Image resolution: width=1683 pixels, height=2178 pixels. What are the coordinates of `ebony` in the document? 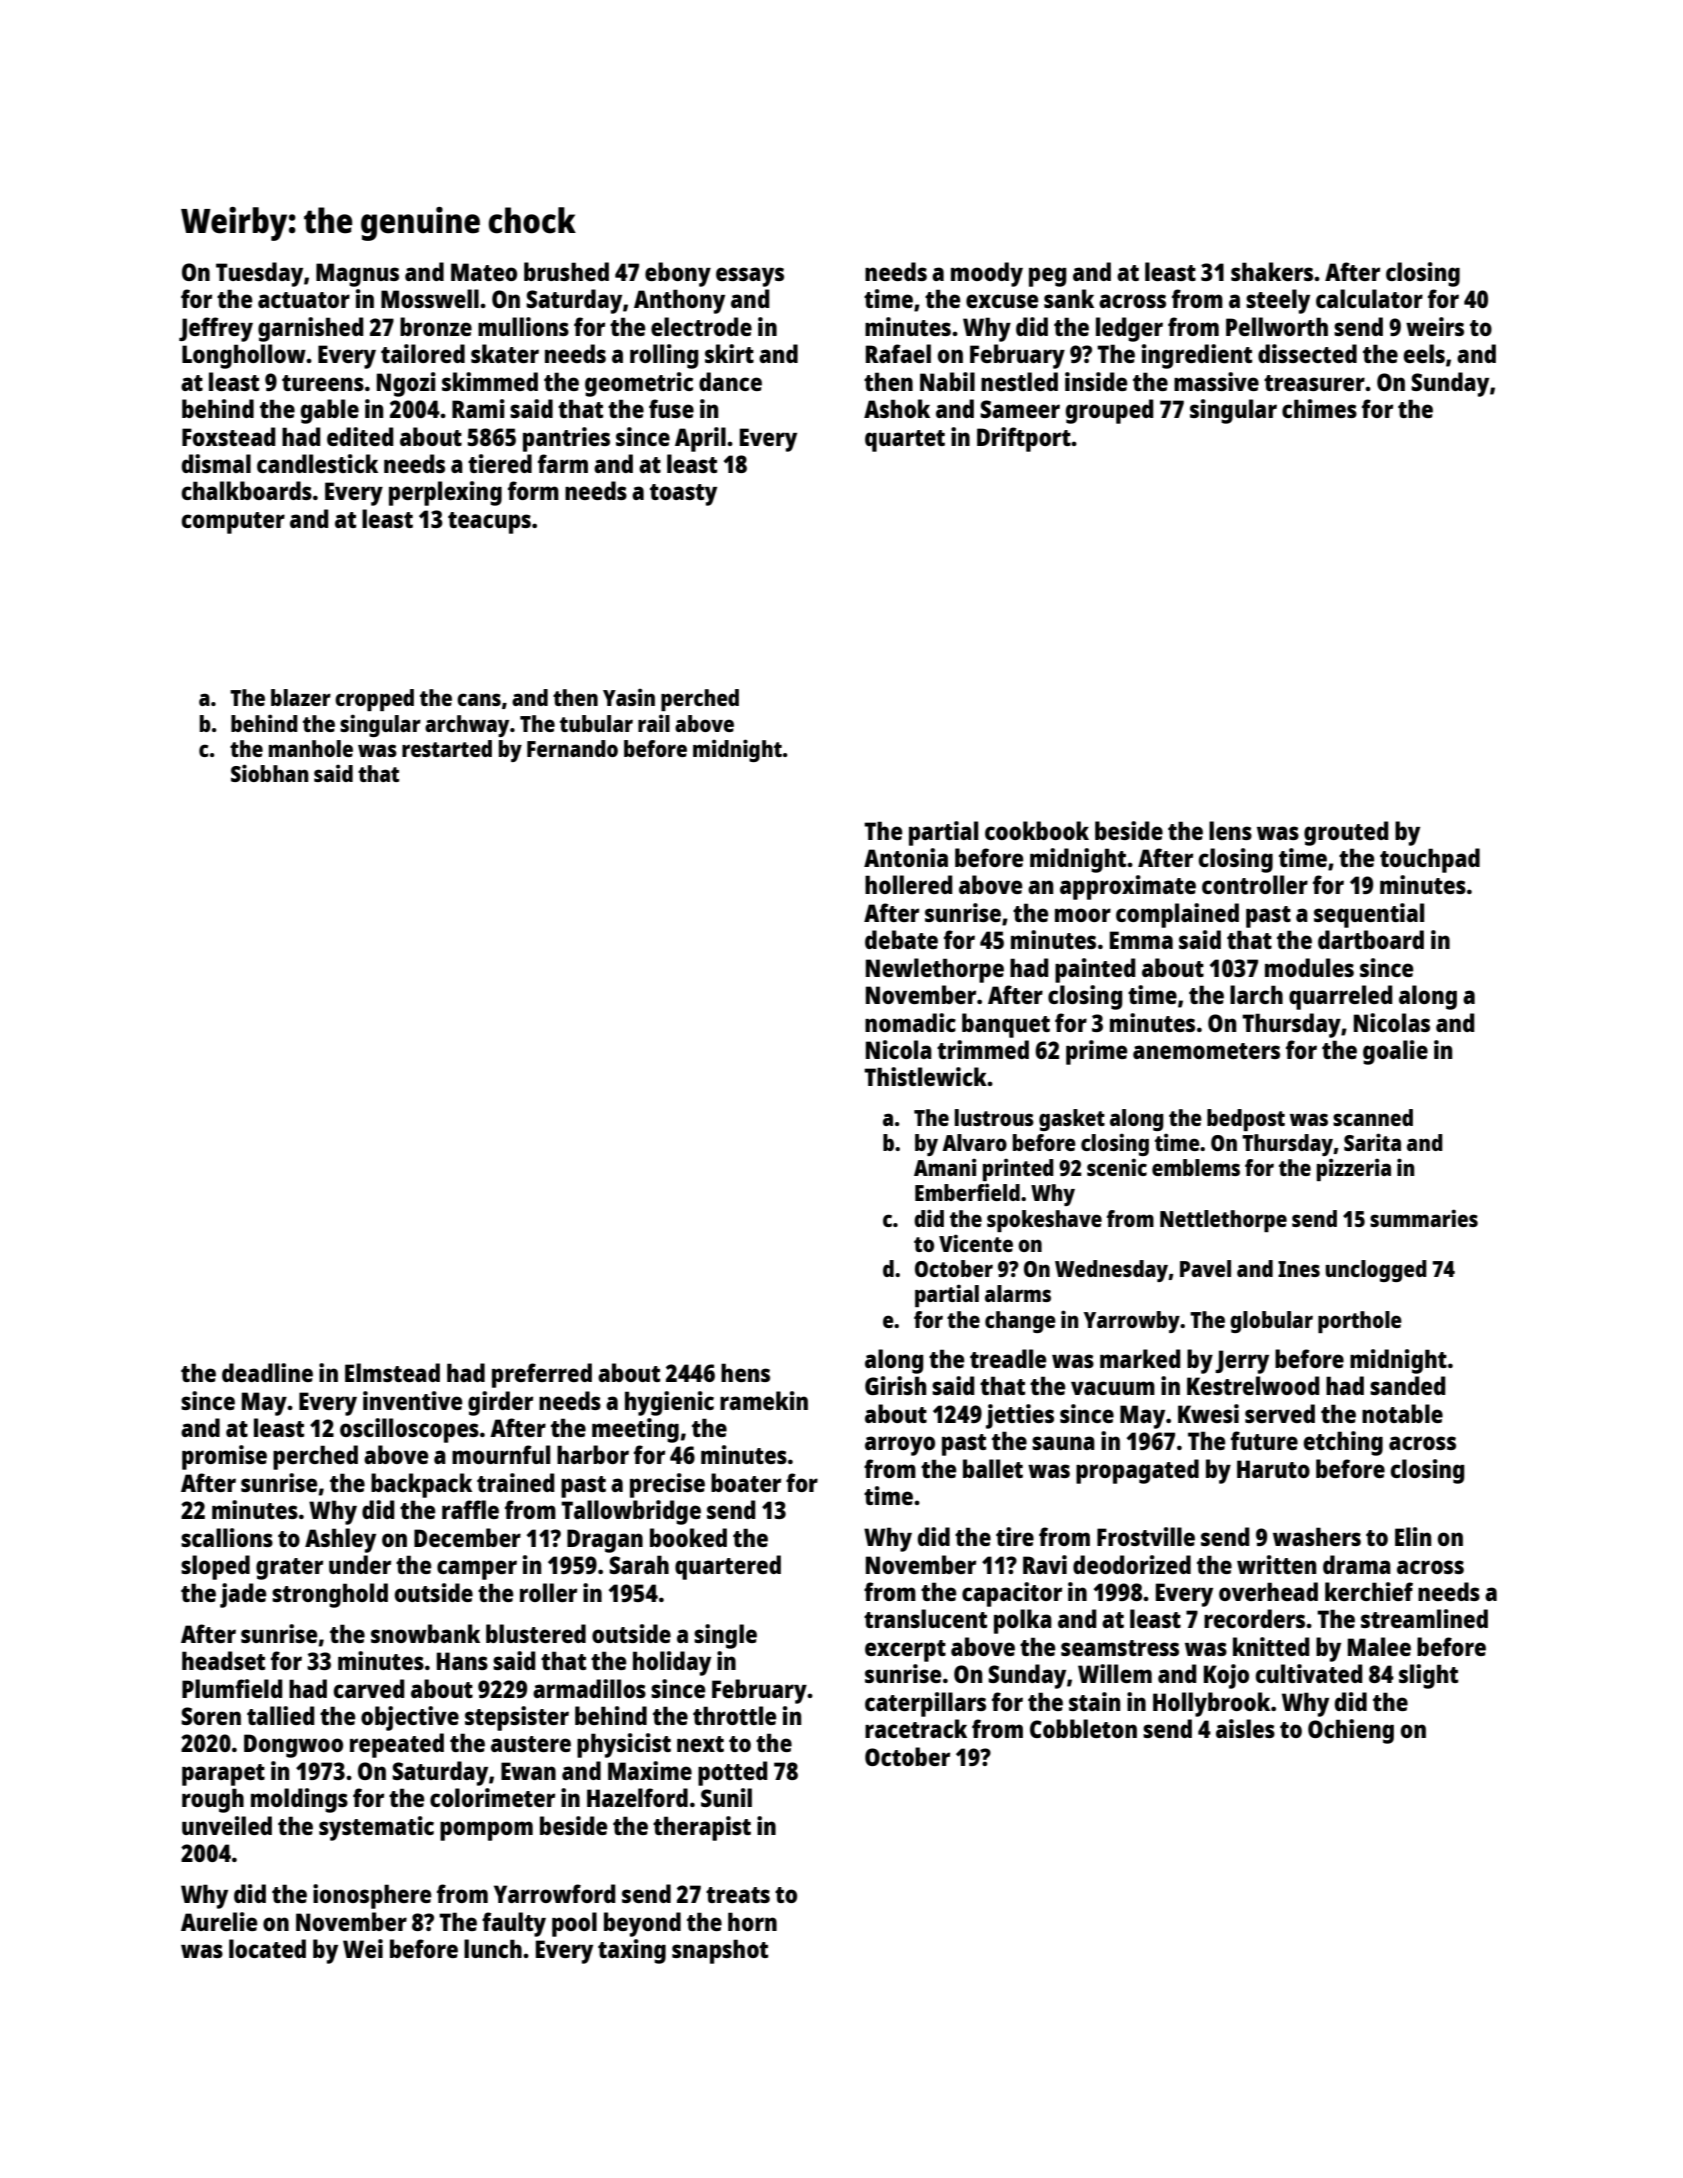 It's located at (678, 274).
